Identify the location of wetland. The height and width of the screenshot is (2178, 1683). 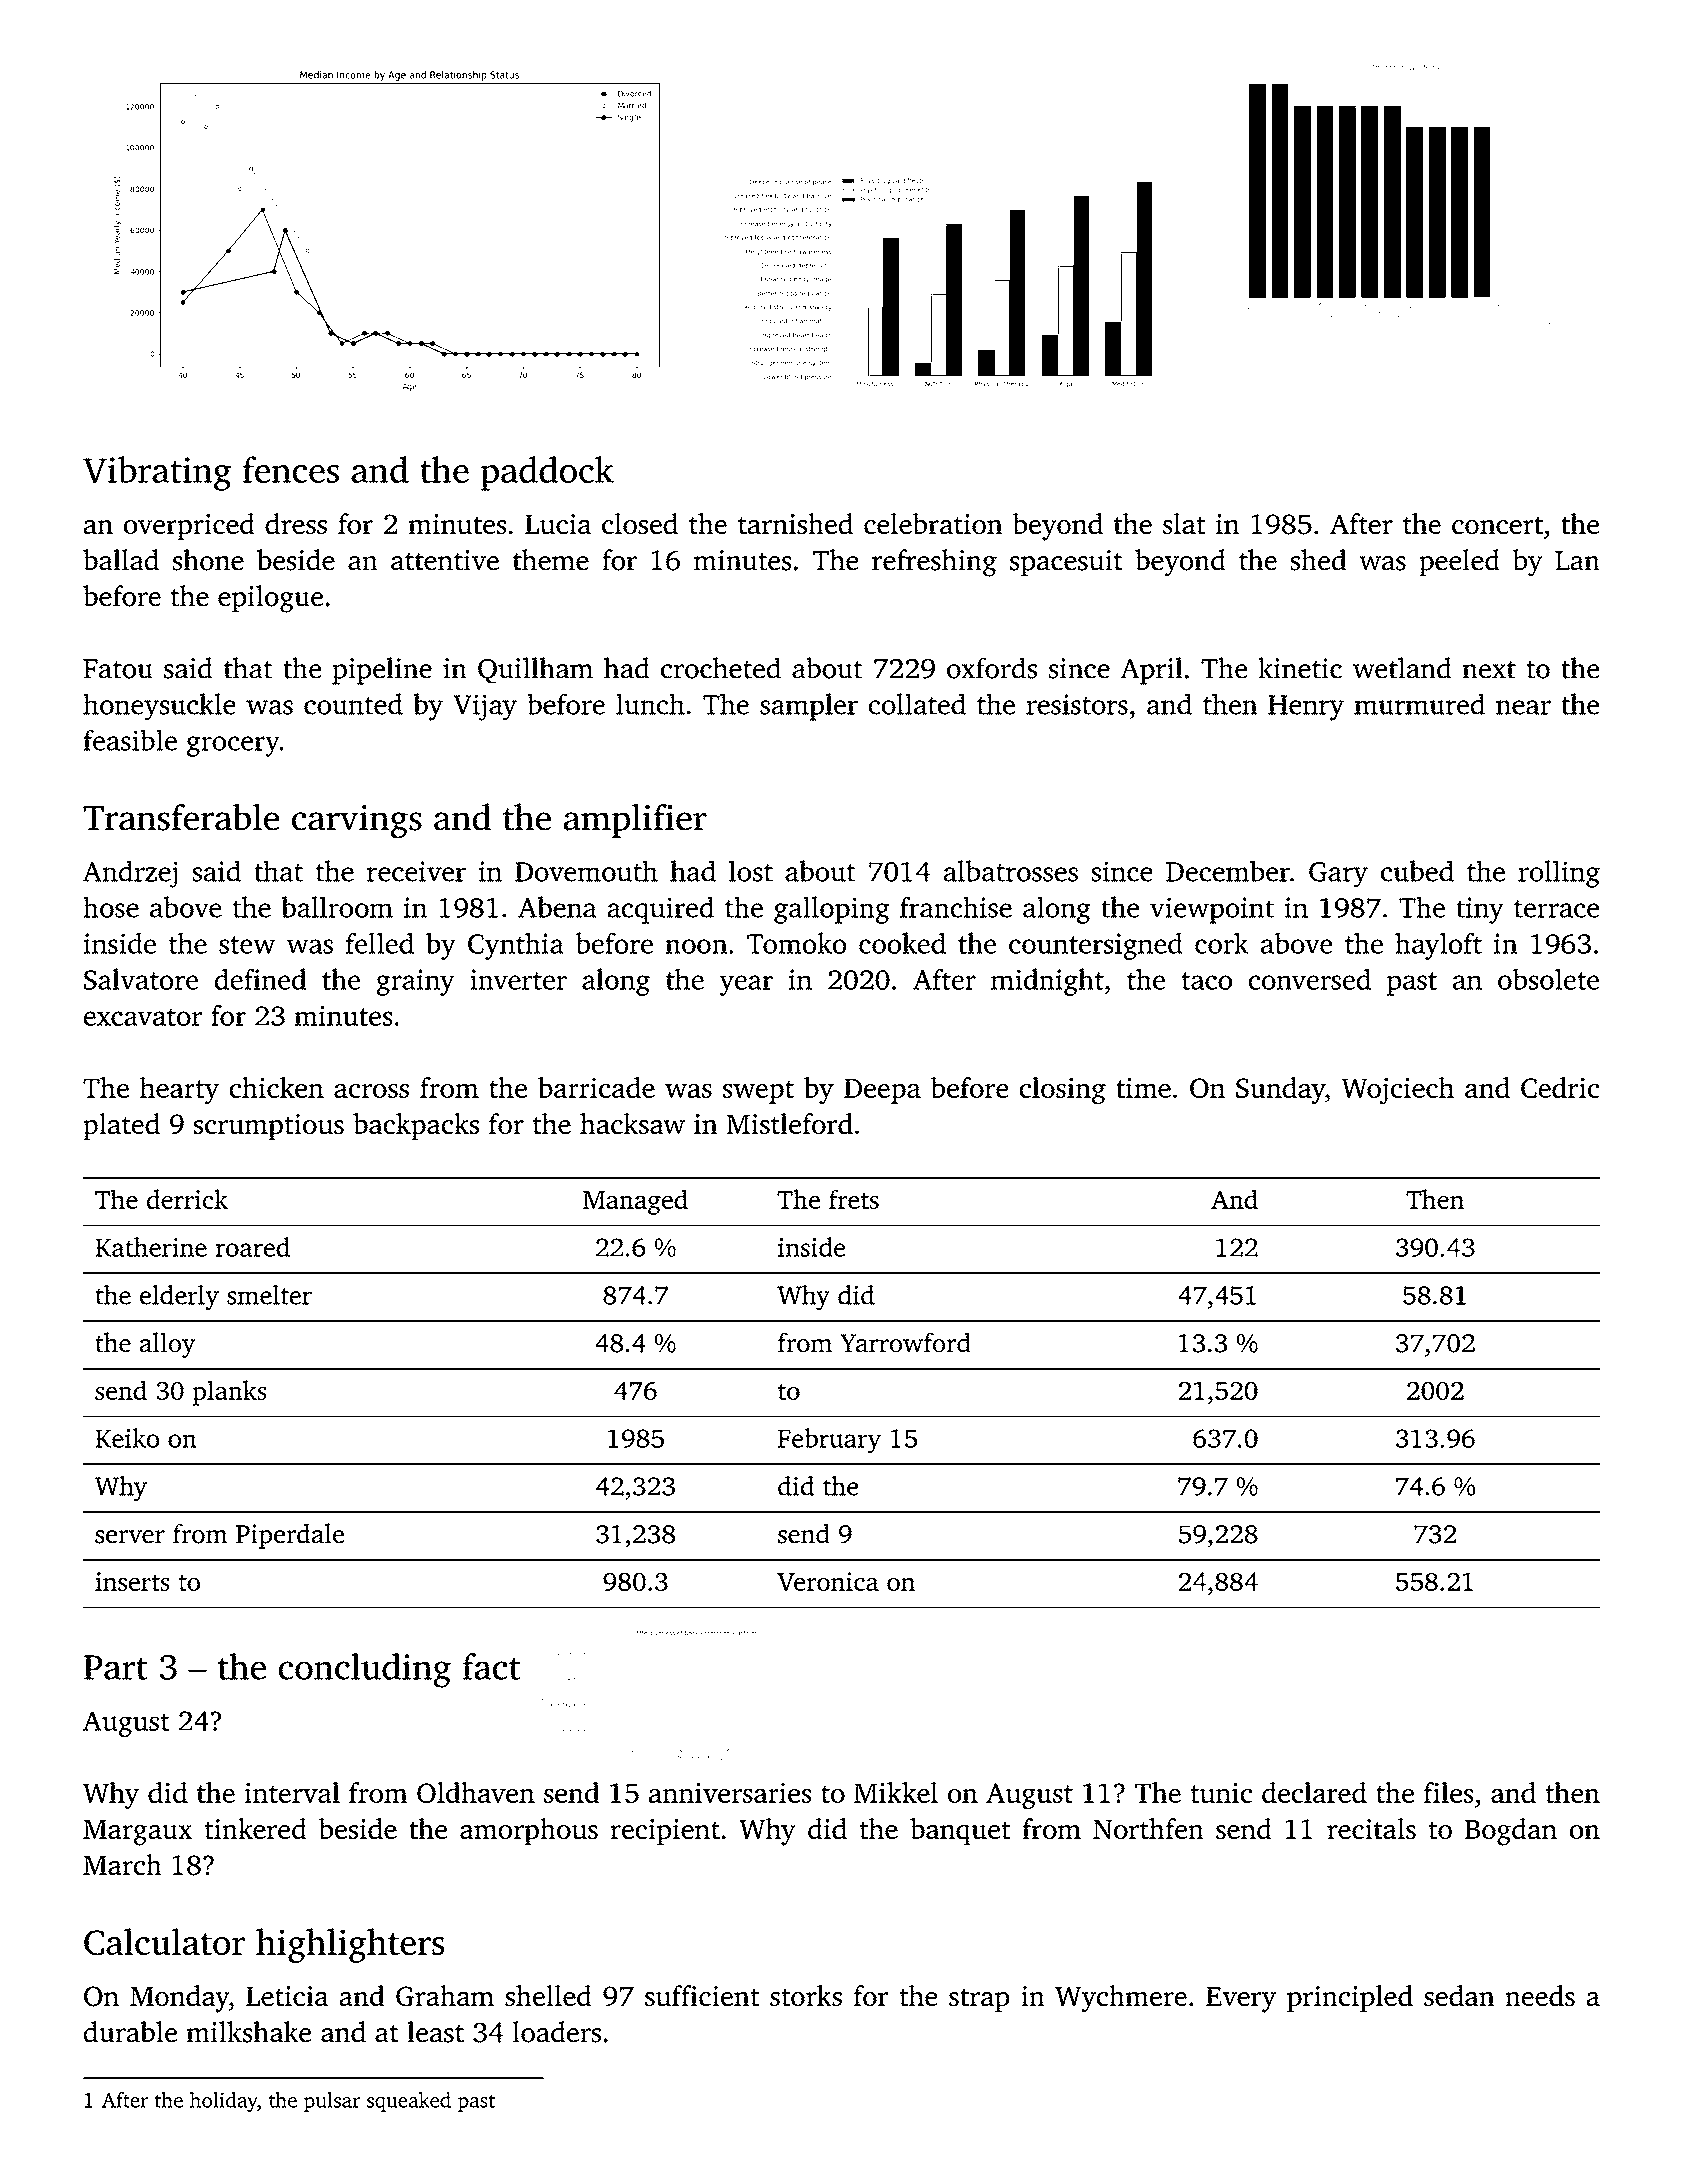
(1402, 668).
